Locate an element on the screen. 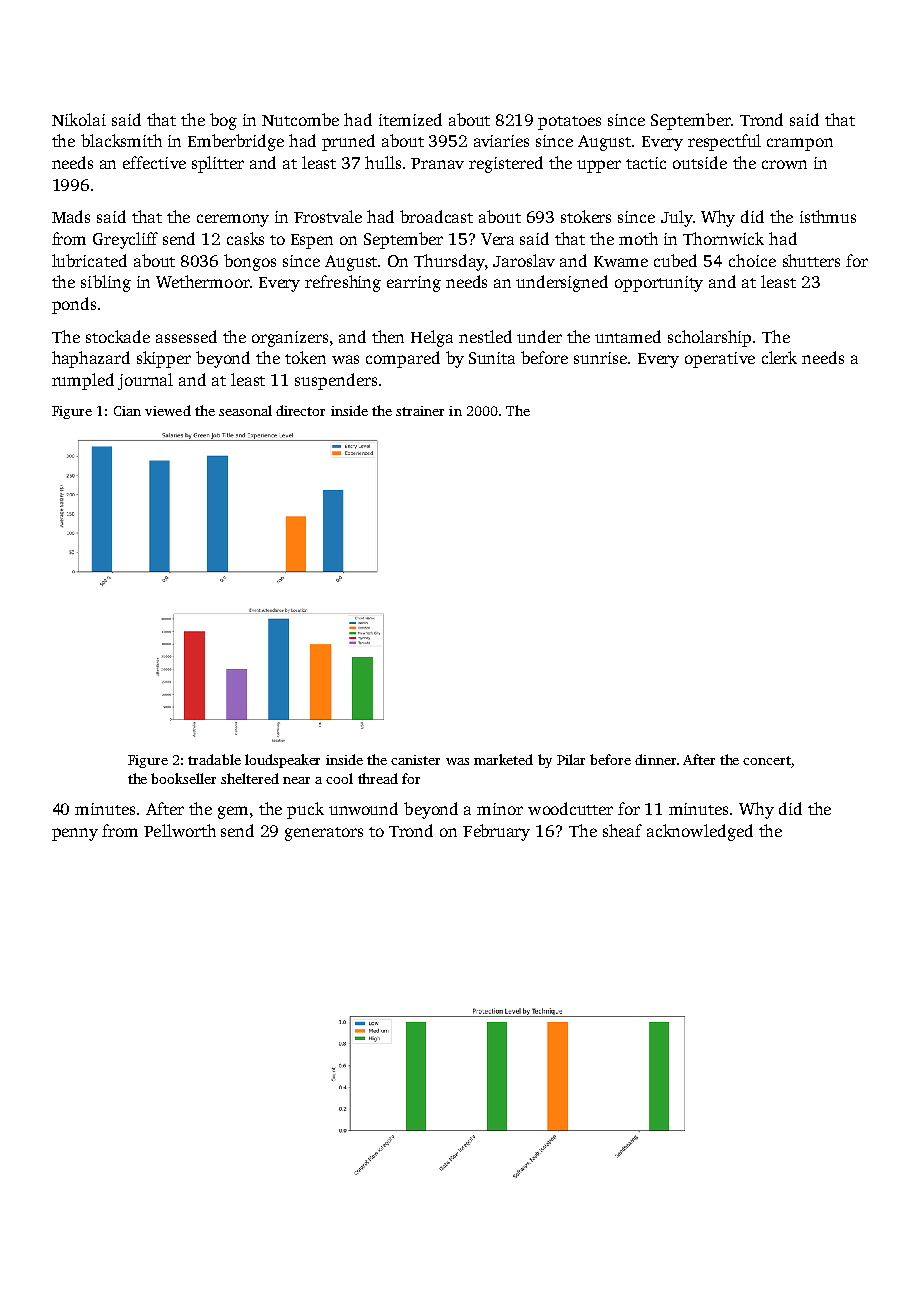 The image size is (924, 1308). bog is located at coordinates (223, 121).
